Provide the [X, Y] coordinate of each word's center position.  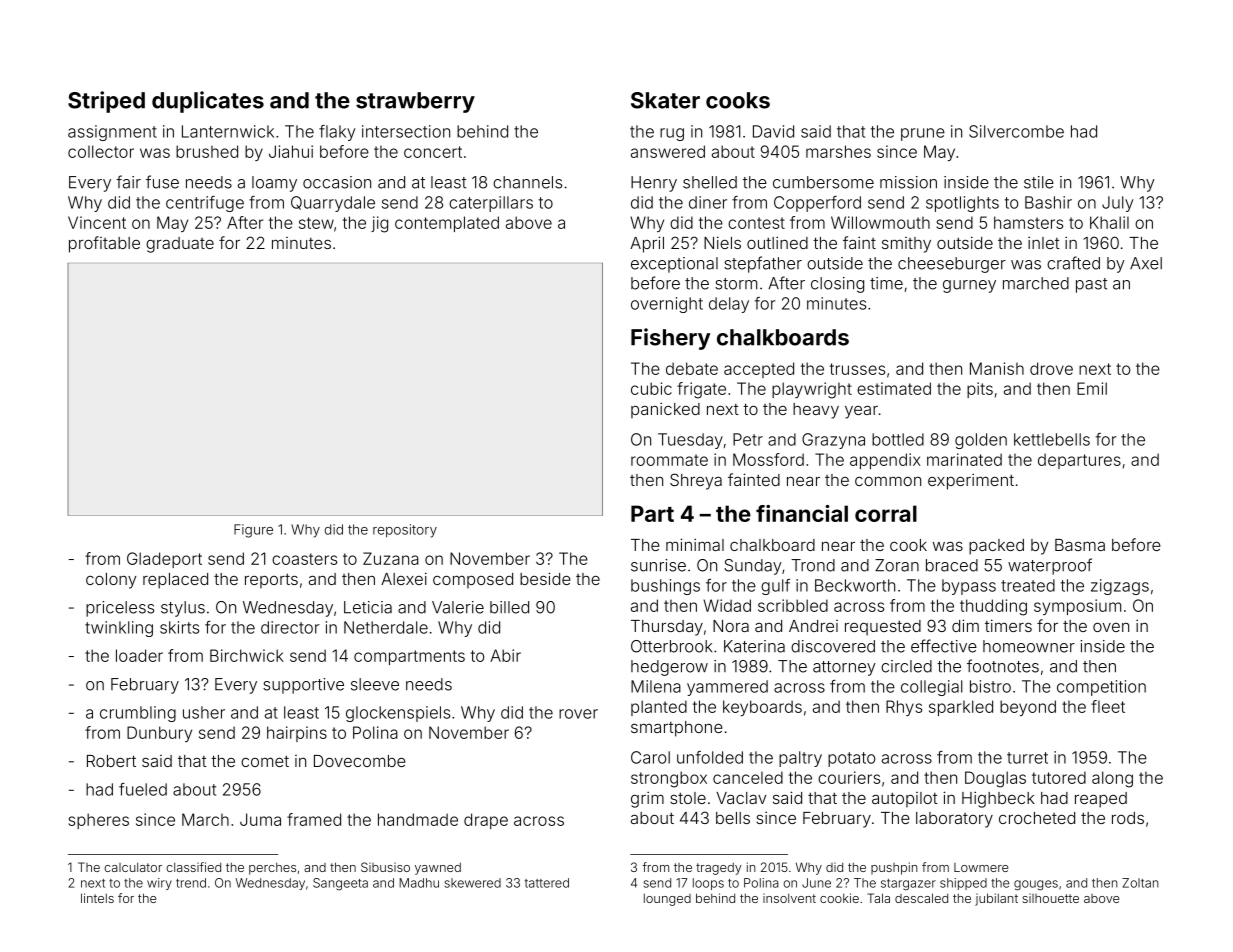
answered [668, 151]
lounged [667, 899]
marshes [838, 151]
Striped [106, 102]
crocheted [1037, 818]
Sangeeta [340, 884]
